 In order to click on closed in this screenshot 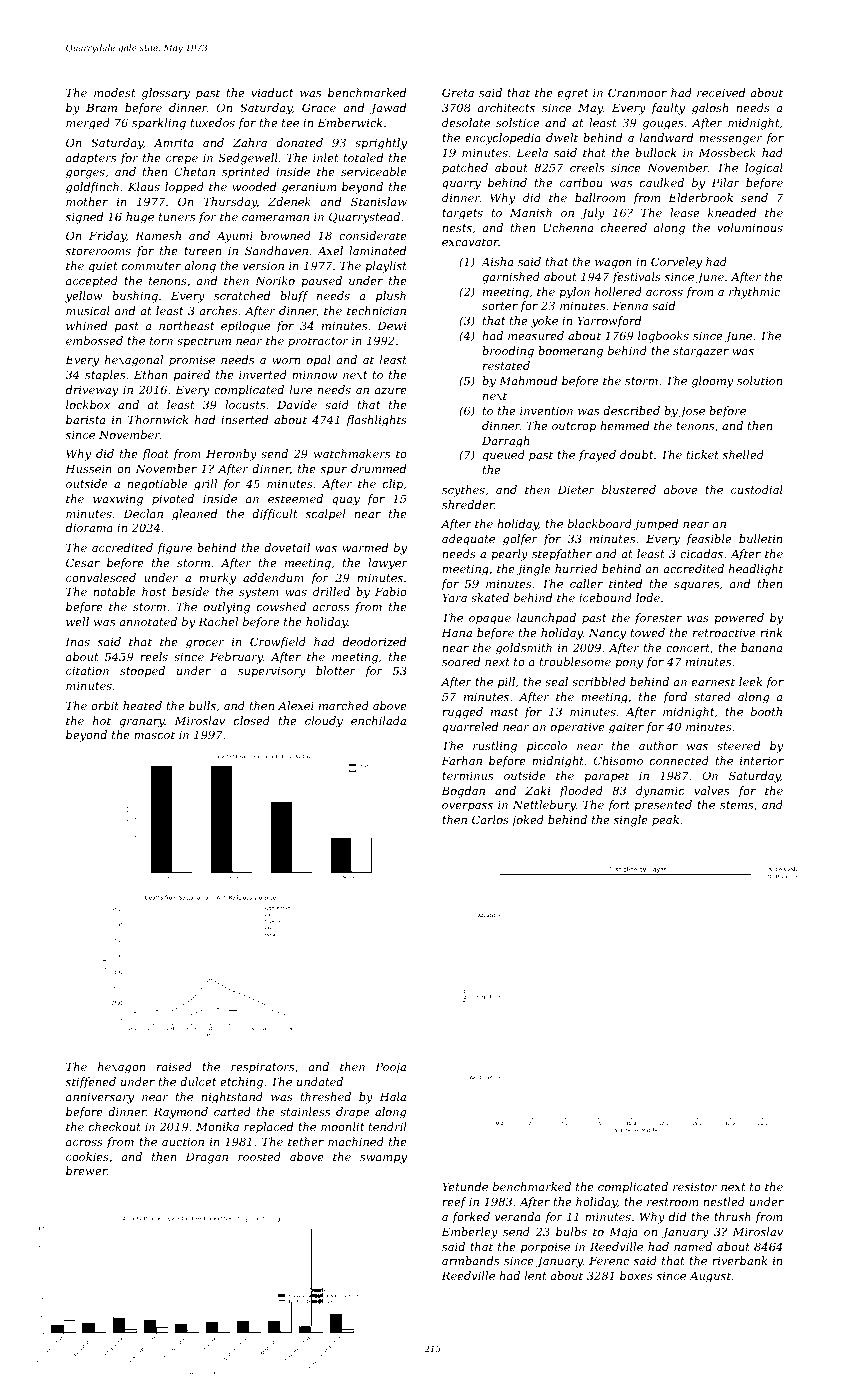, I will do `click(252, 720)`.
